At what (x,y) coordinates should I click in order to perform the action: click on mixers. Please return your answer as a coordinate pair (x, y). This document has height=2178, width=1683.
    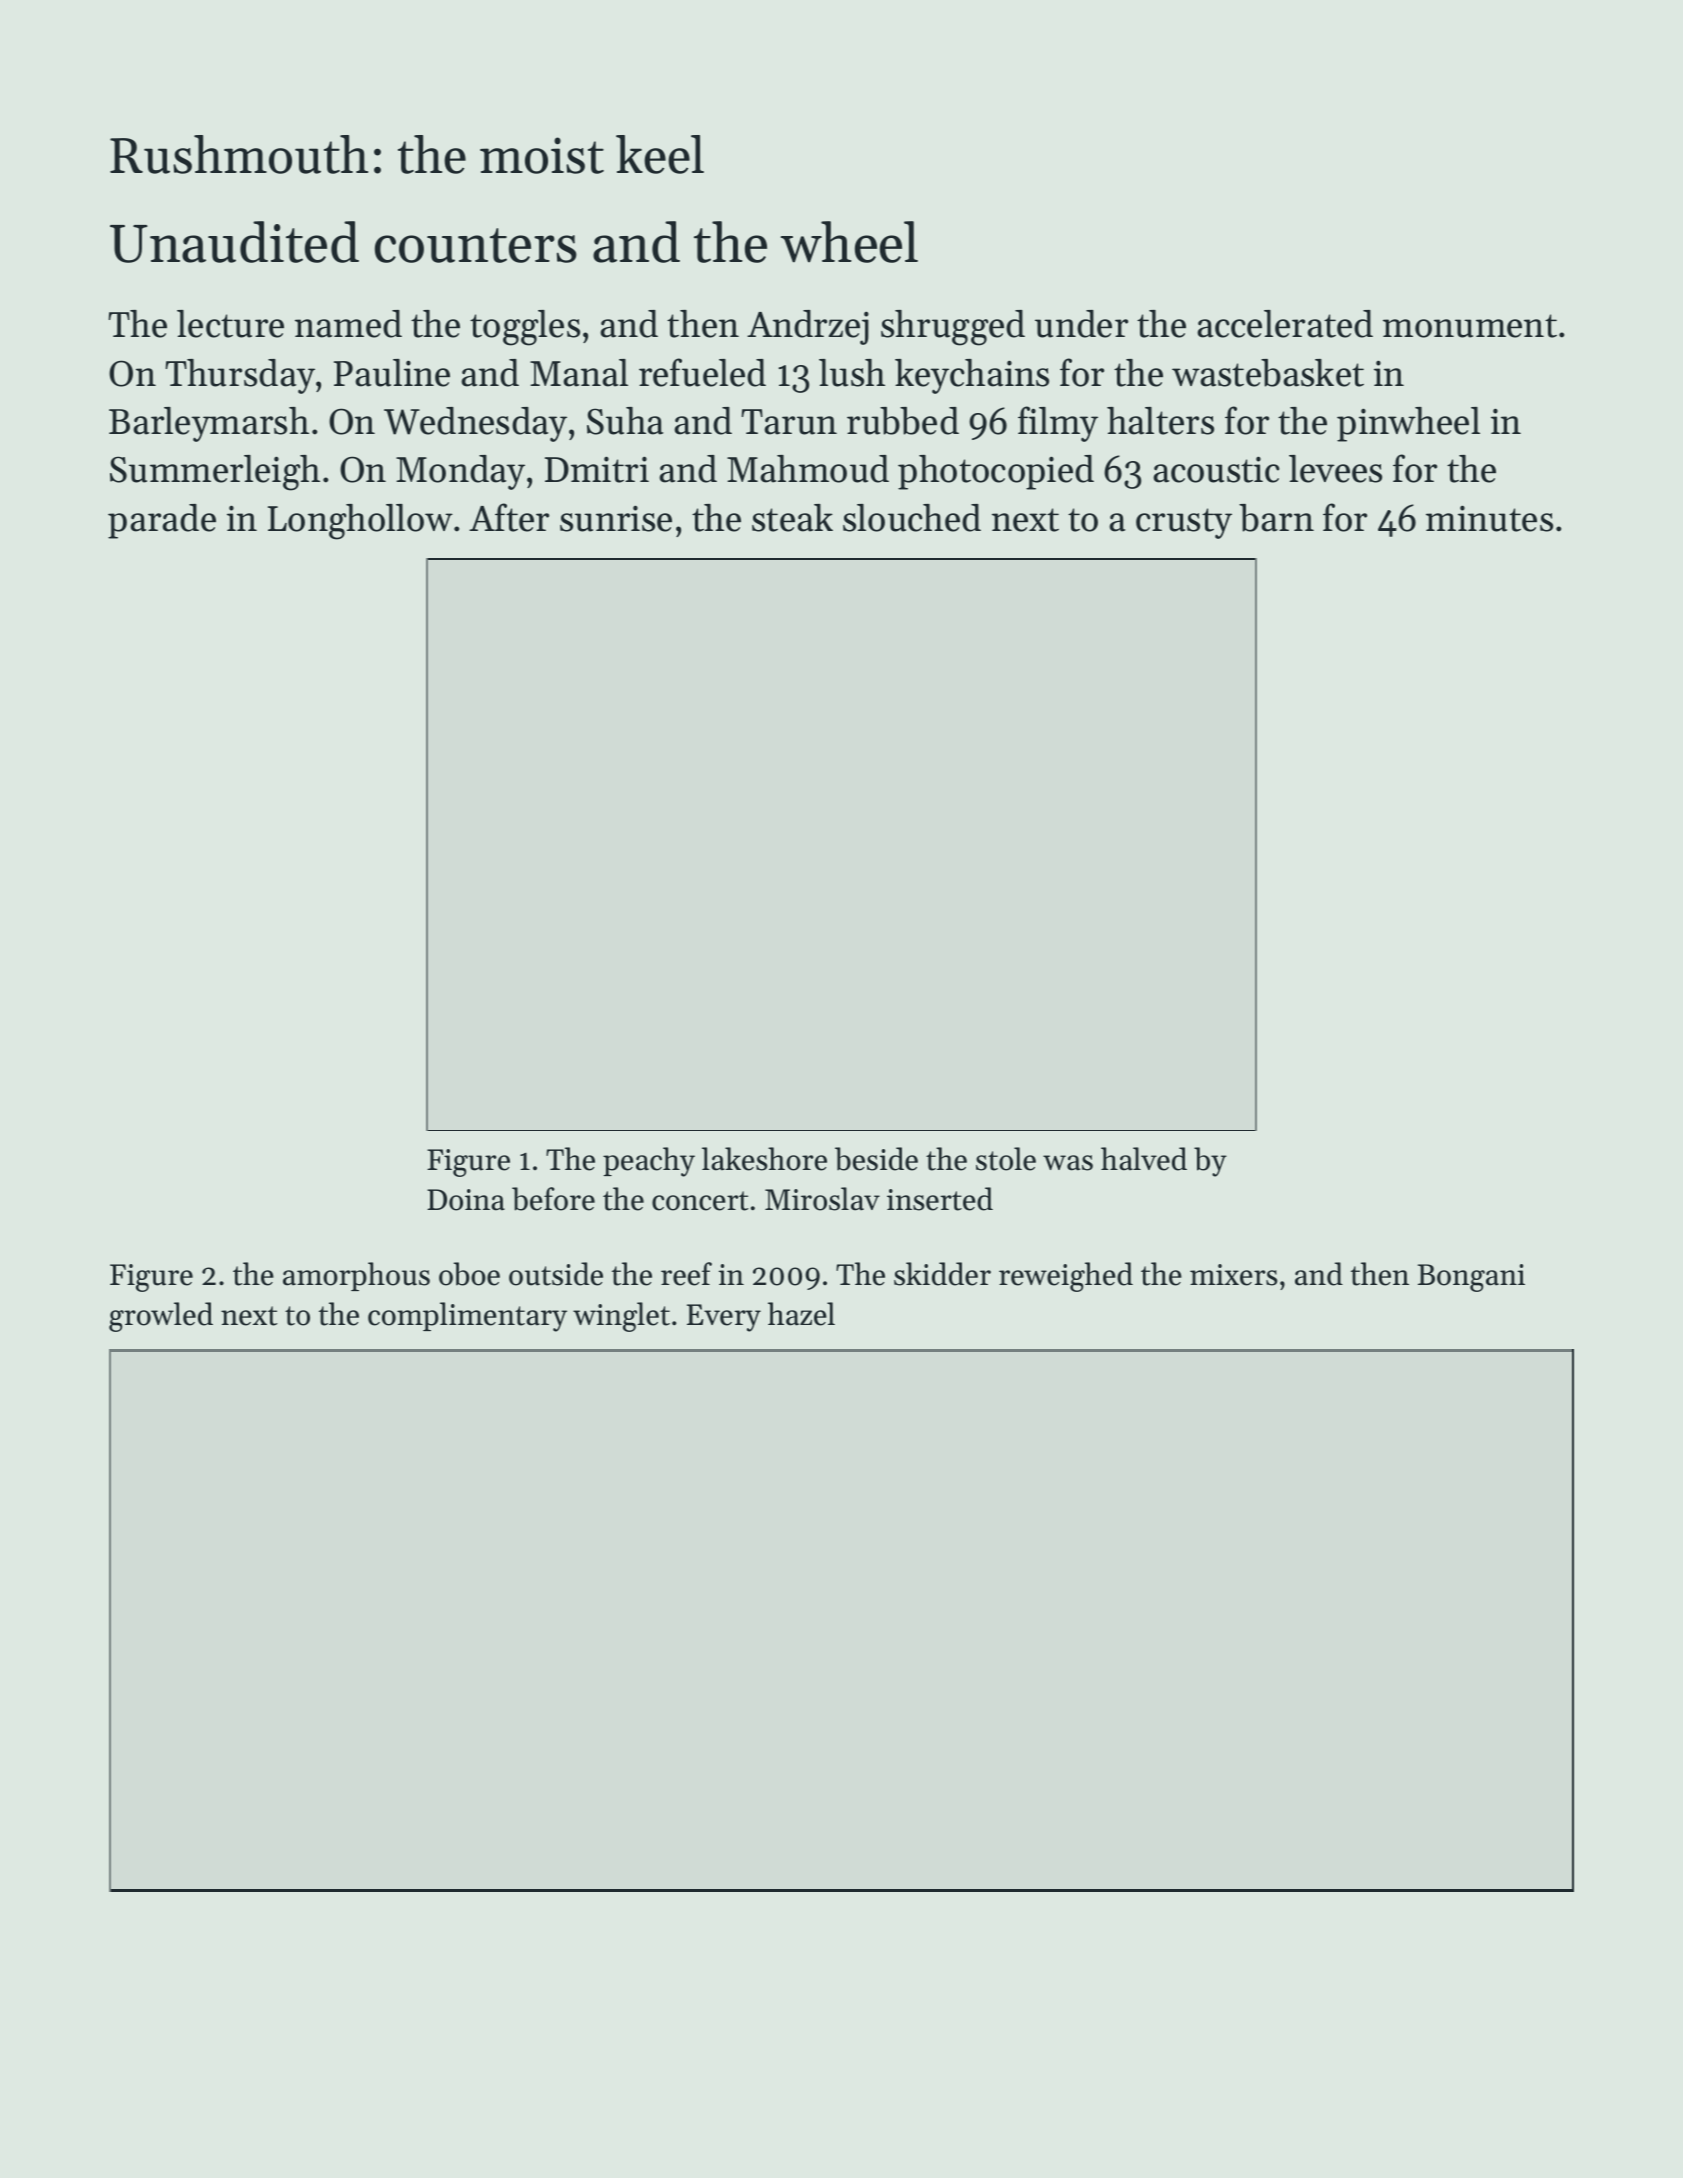
    Looking at the image, I should click on (1233, 1275).
